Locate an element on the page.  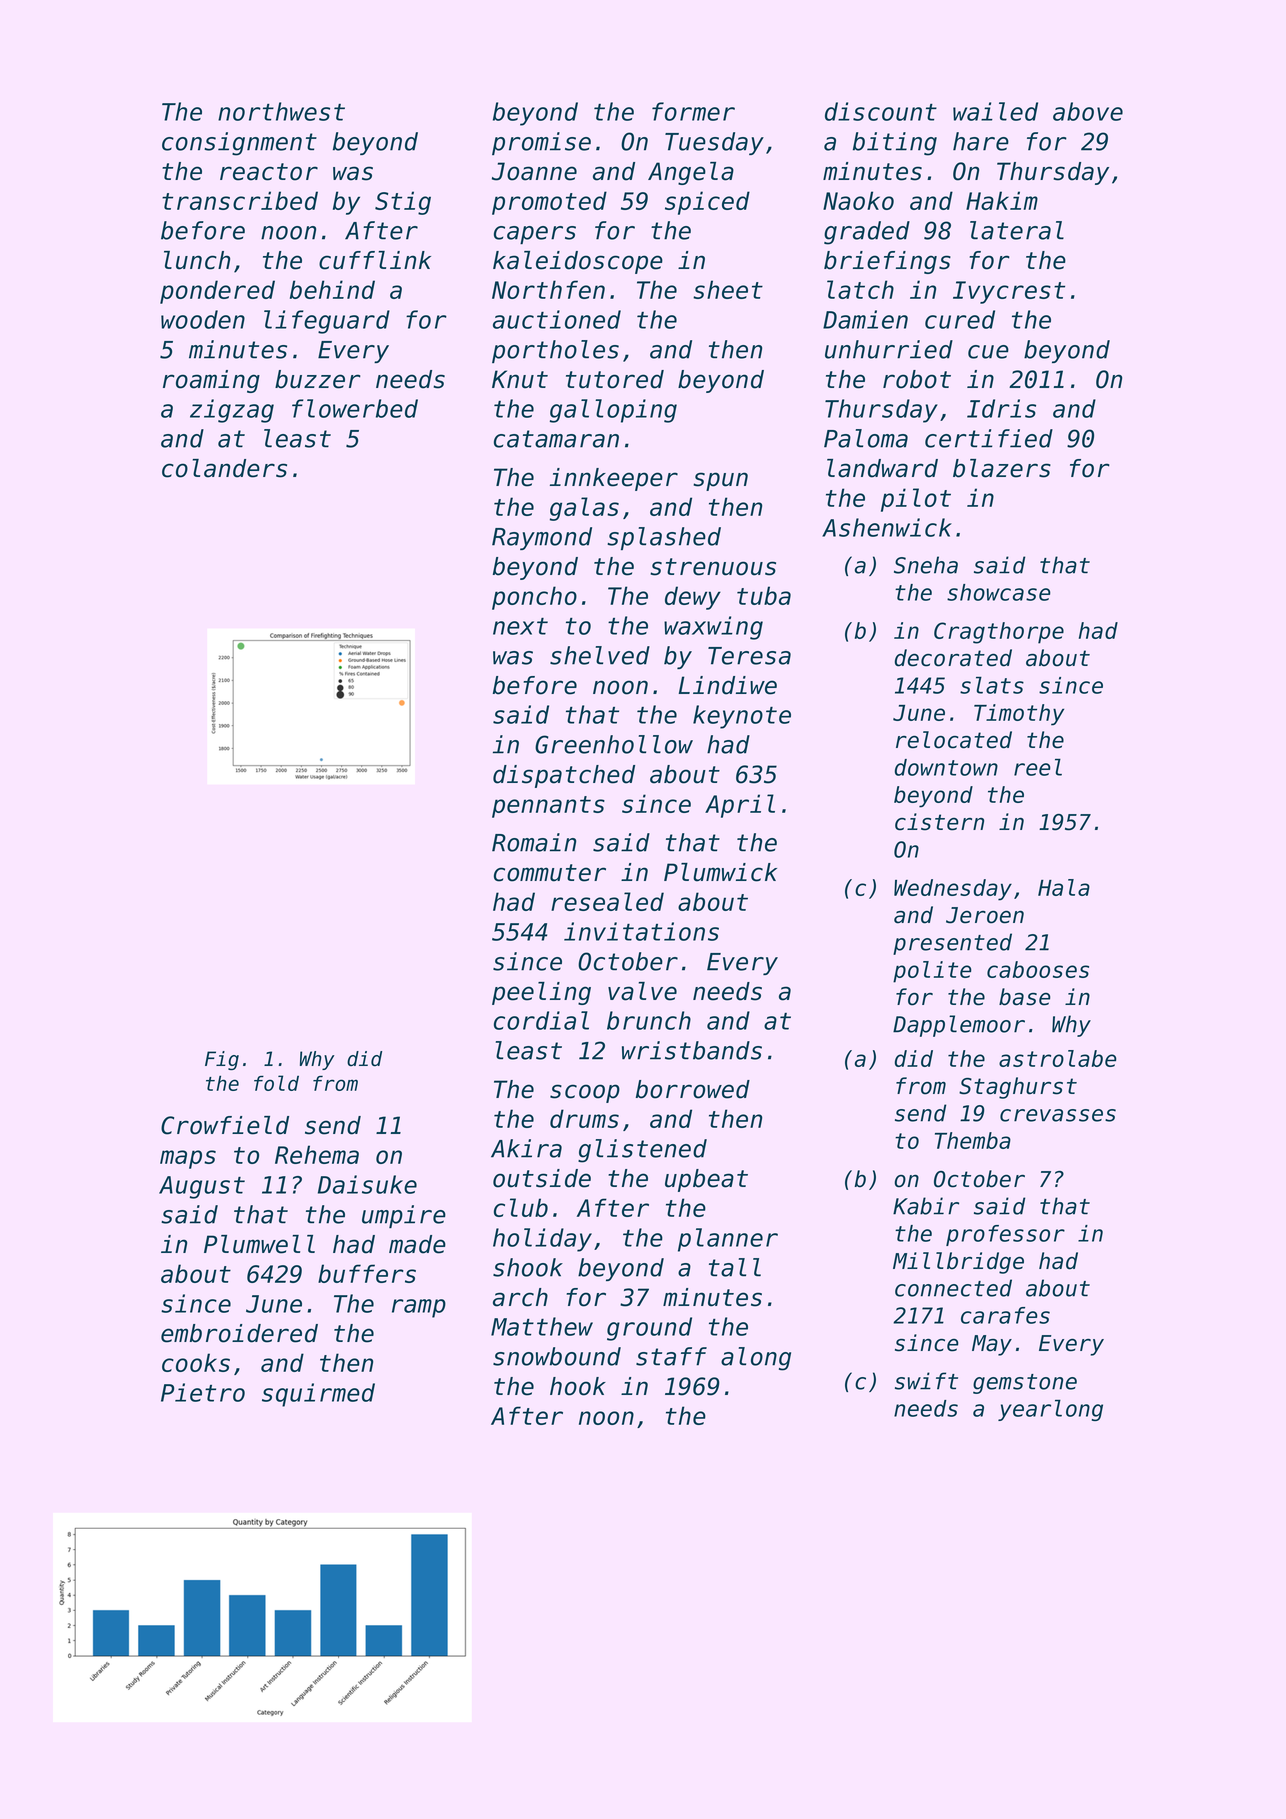
cordial is located at coordinates (541, 1020).
